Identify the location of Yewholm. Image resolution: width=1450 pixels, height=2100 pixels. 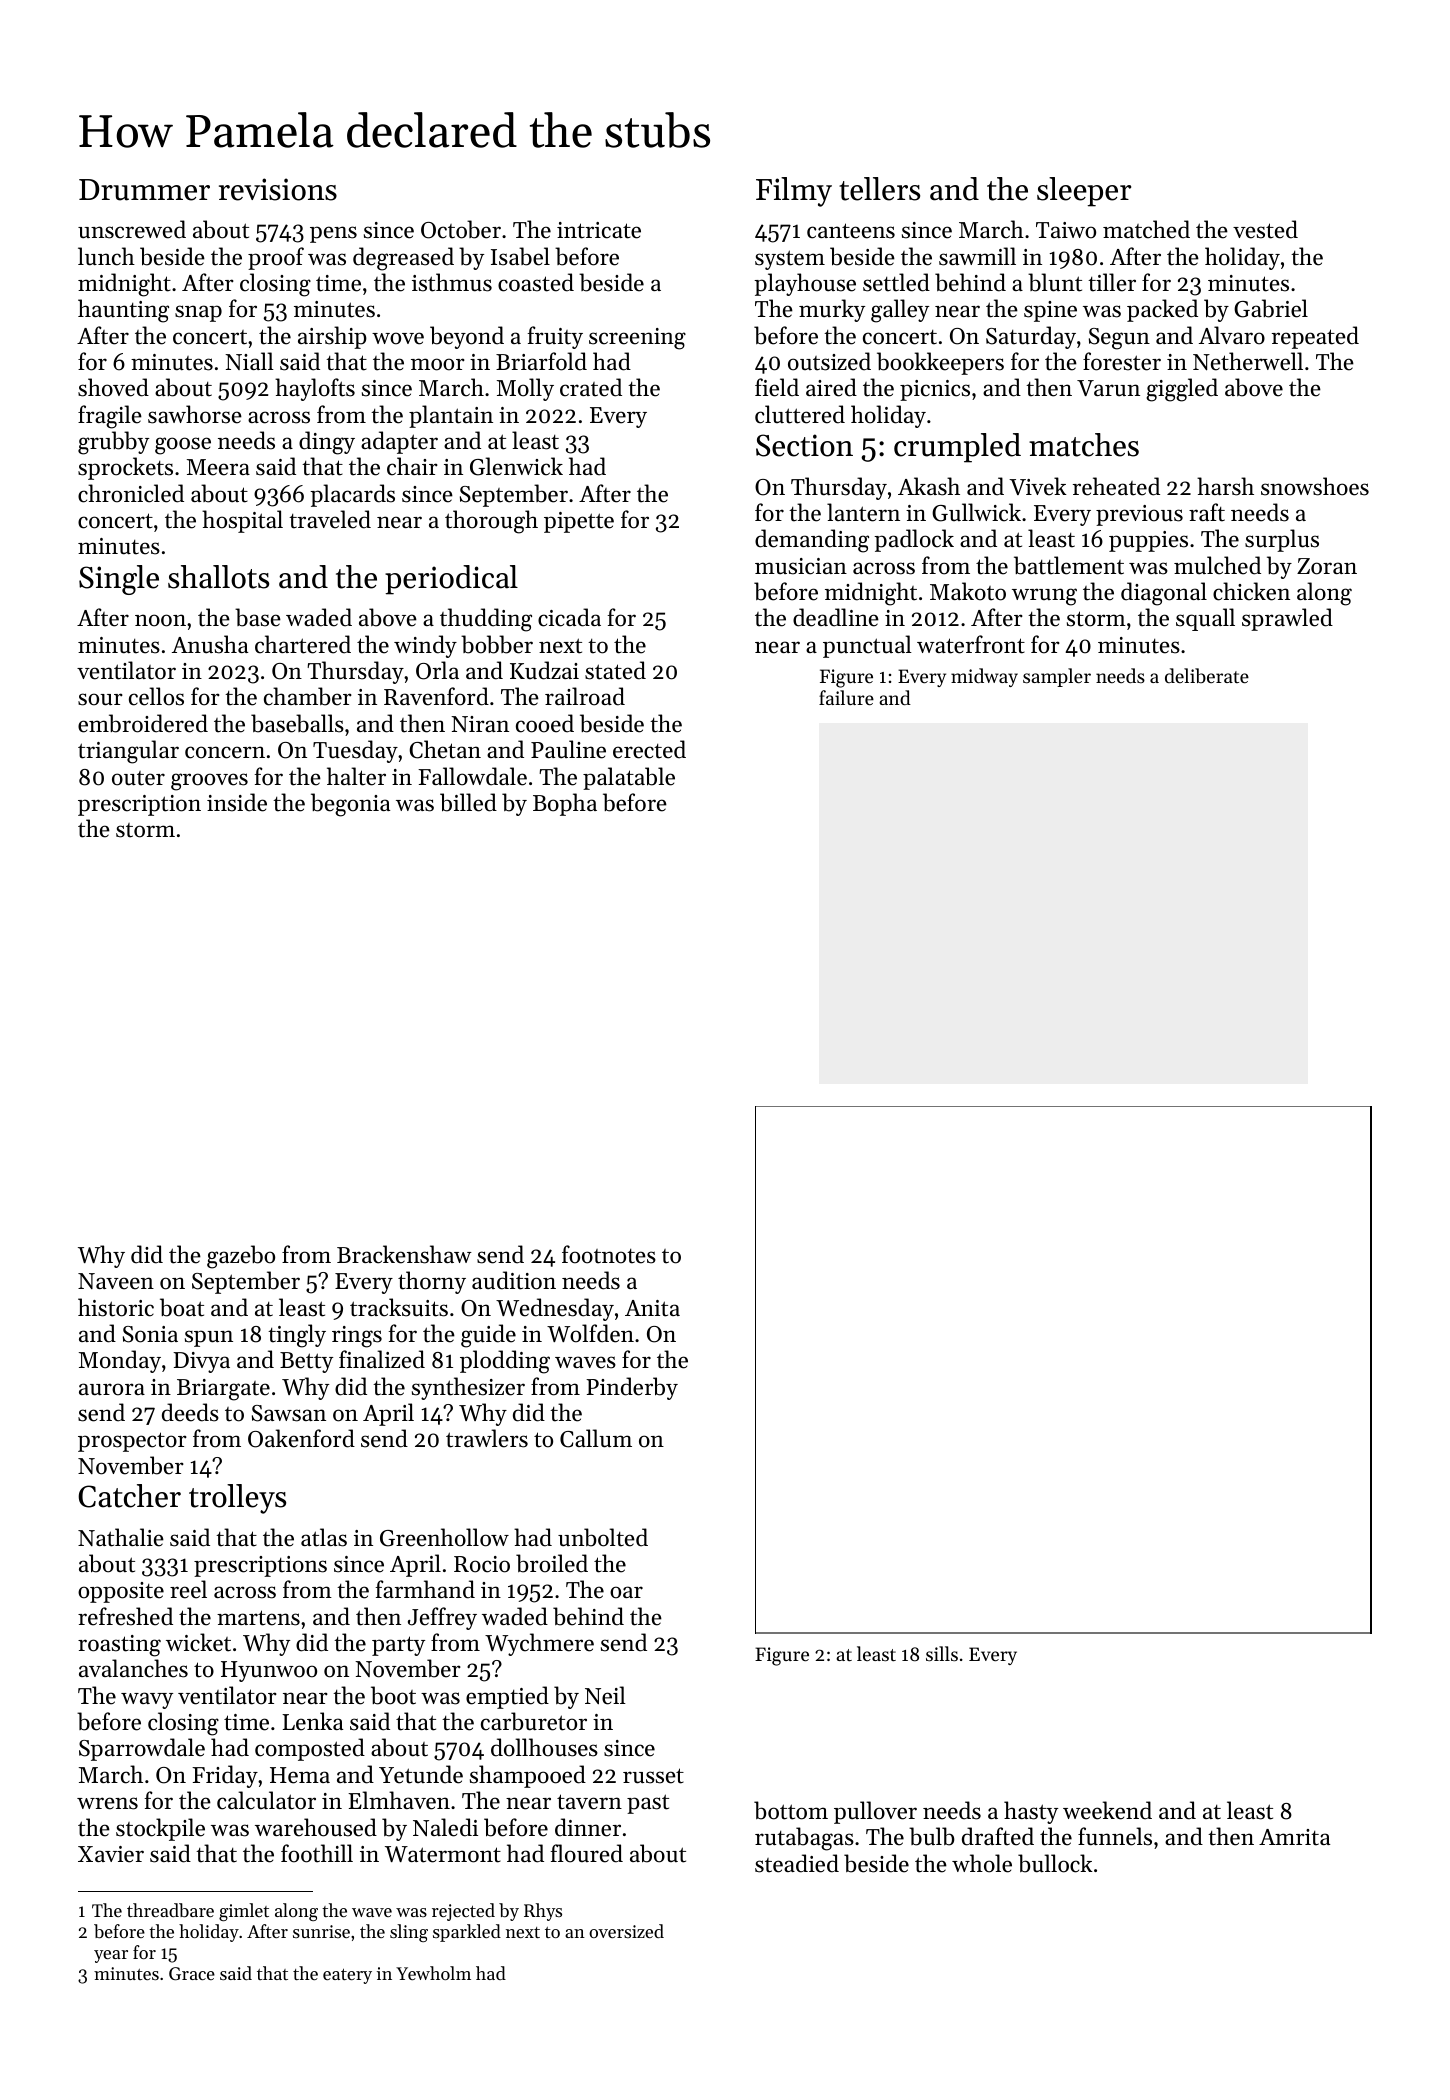
(433, 1973).
